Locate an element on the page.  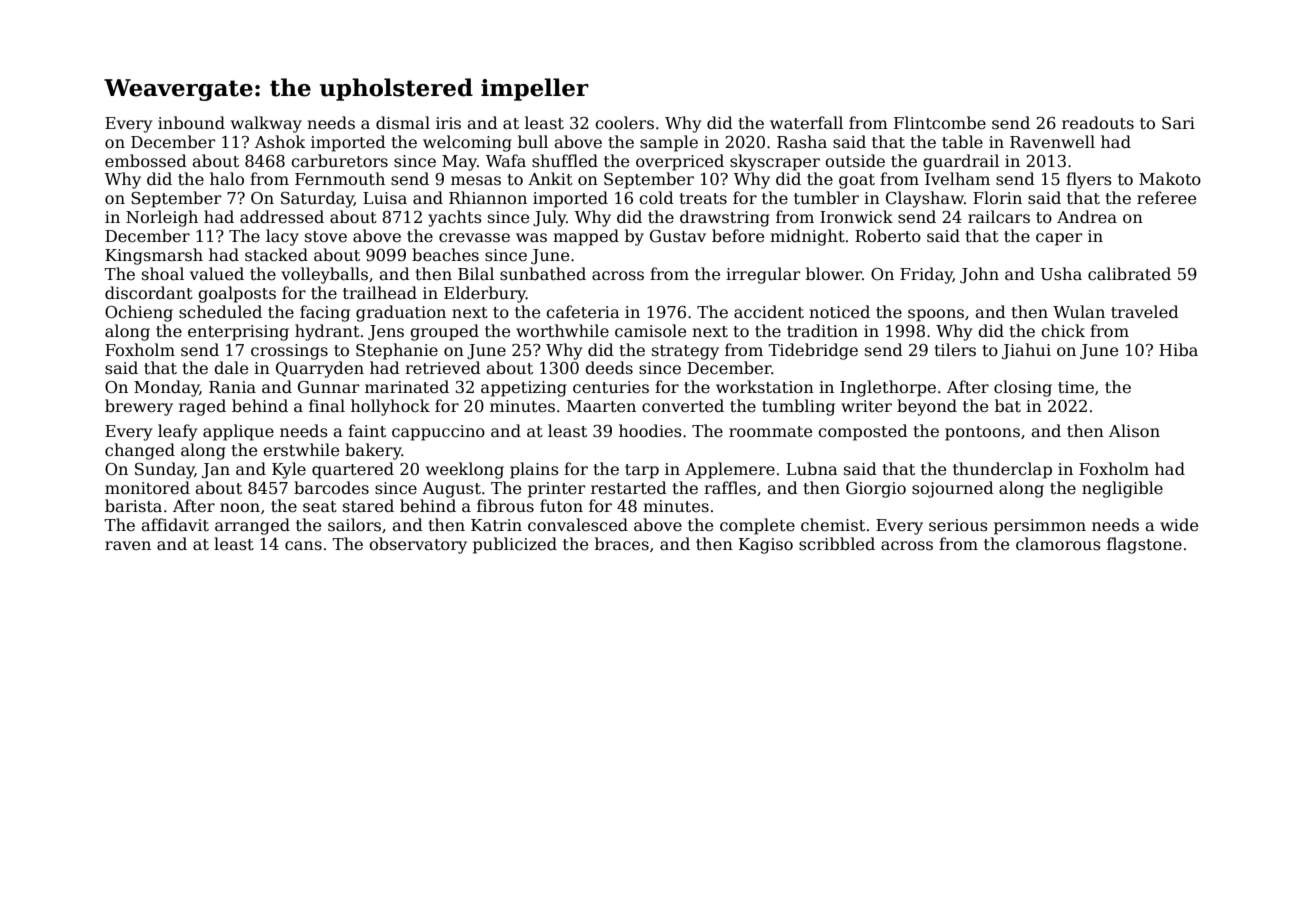
embossed is located at coordinates (146, 161).
